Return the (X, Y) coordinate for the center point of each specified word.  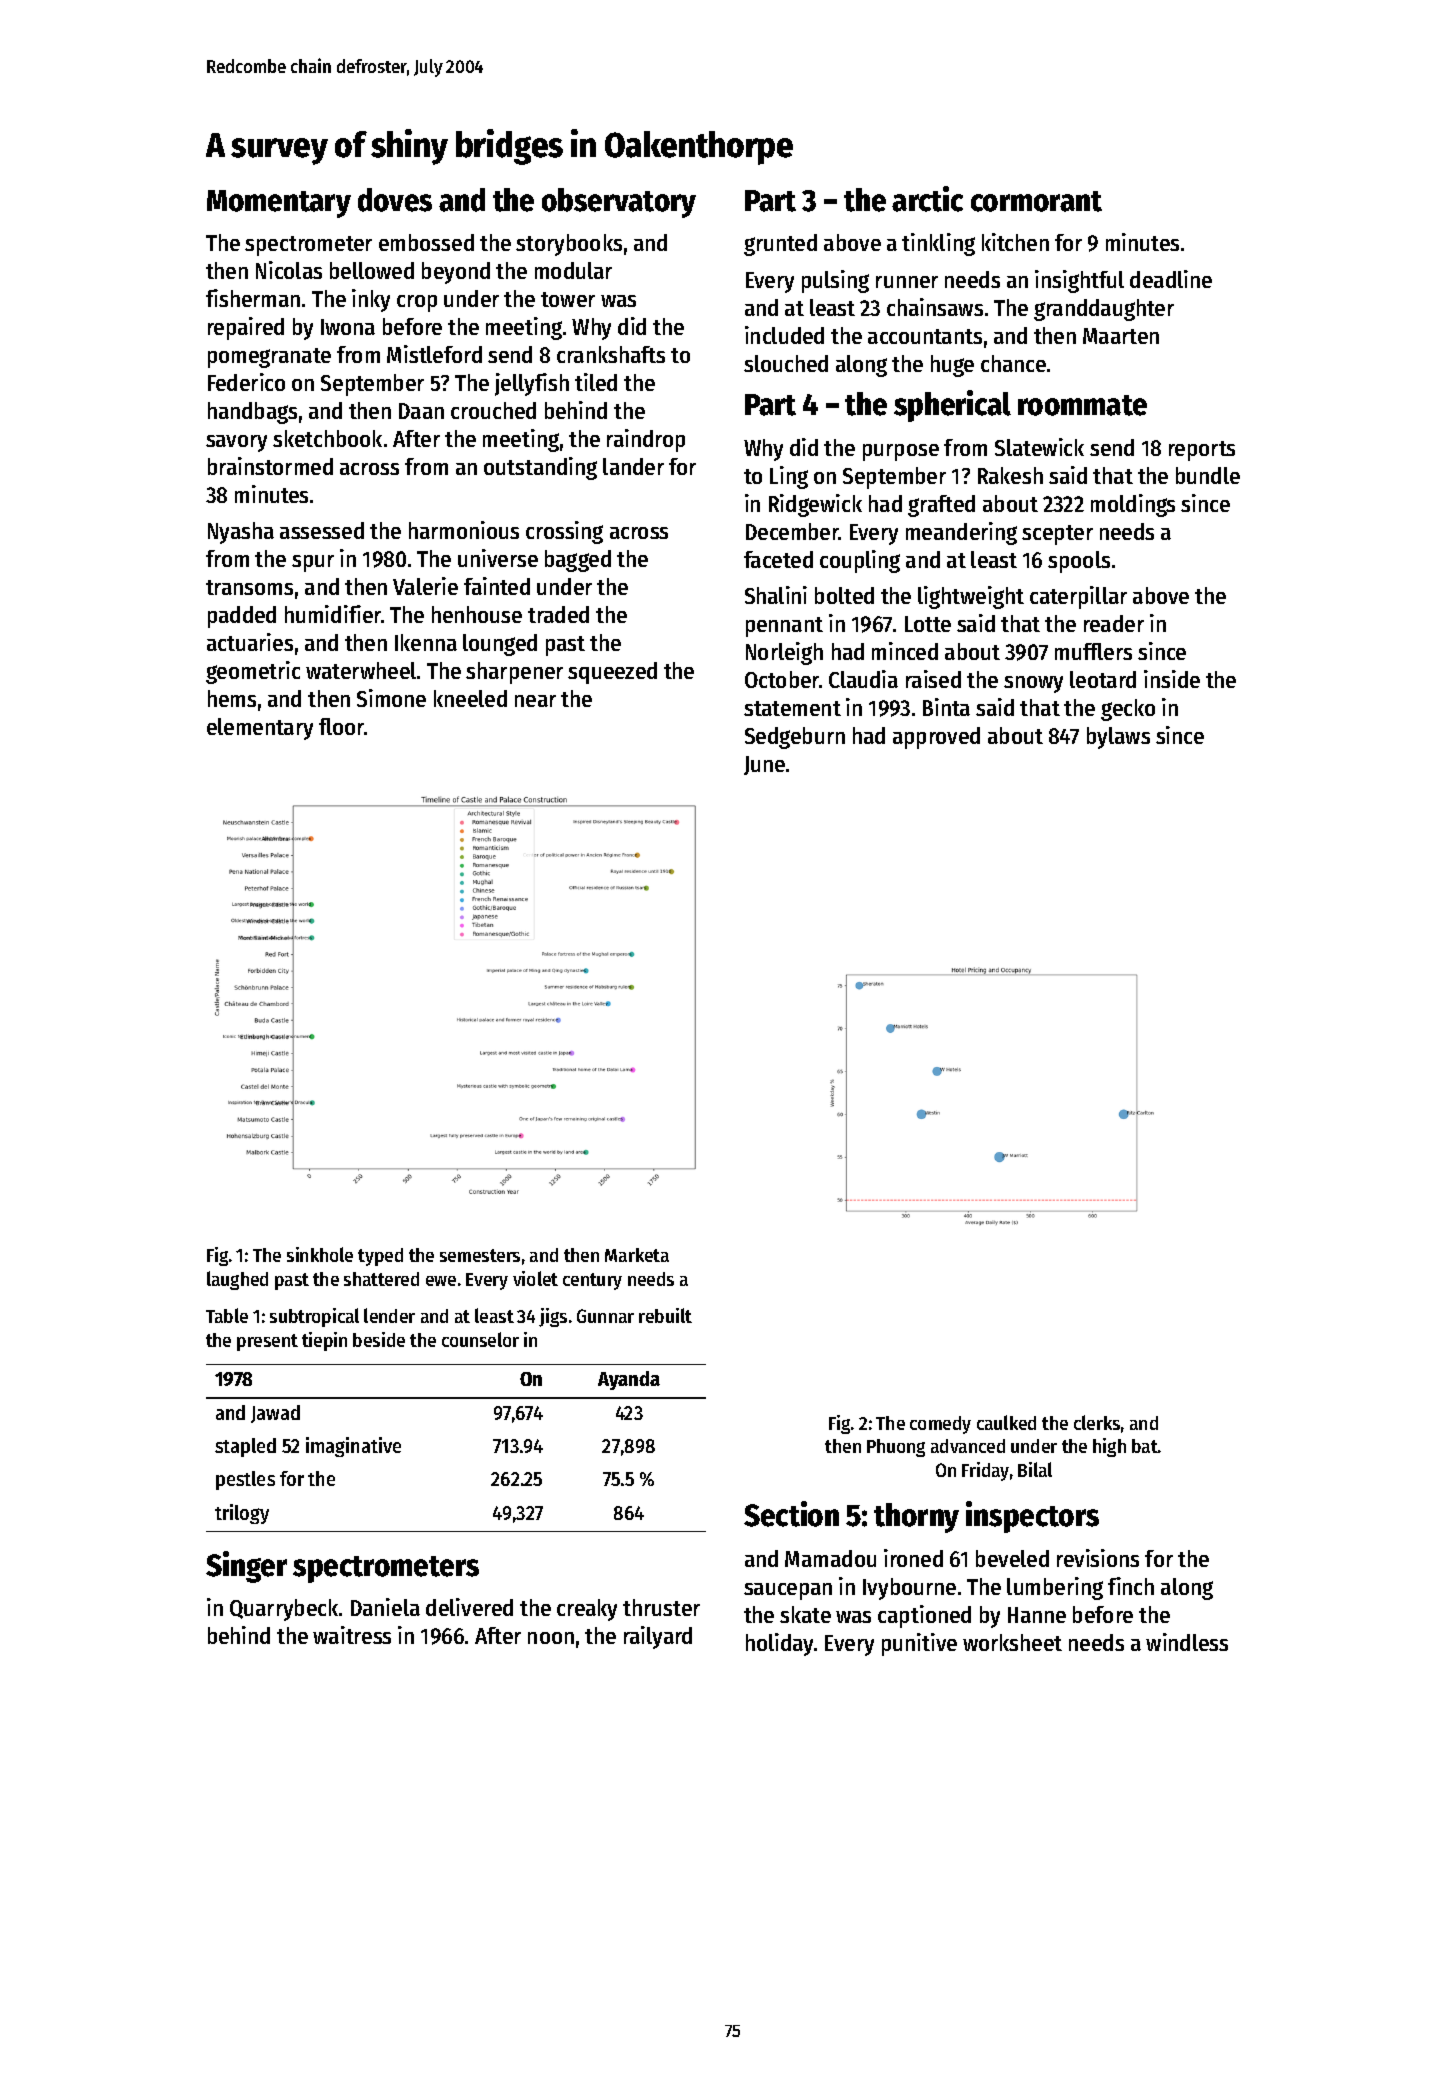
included (784, 335)
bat (1145, 1446)
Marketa (637, 1255)
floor (342, 726)
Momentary (279, 204)
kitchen (1015, 242)
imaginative (353, 1447)
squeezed (612, 673)
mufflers (1093, 651)
